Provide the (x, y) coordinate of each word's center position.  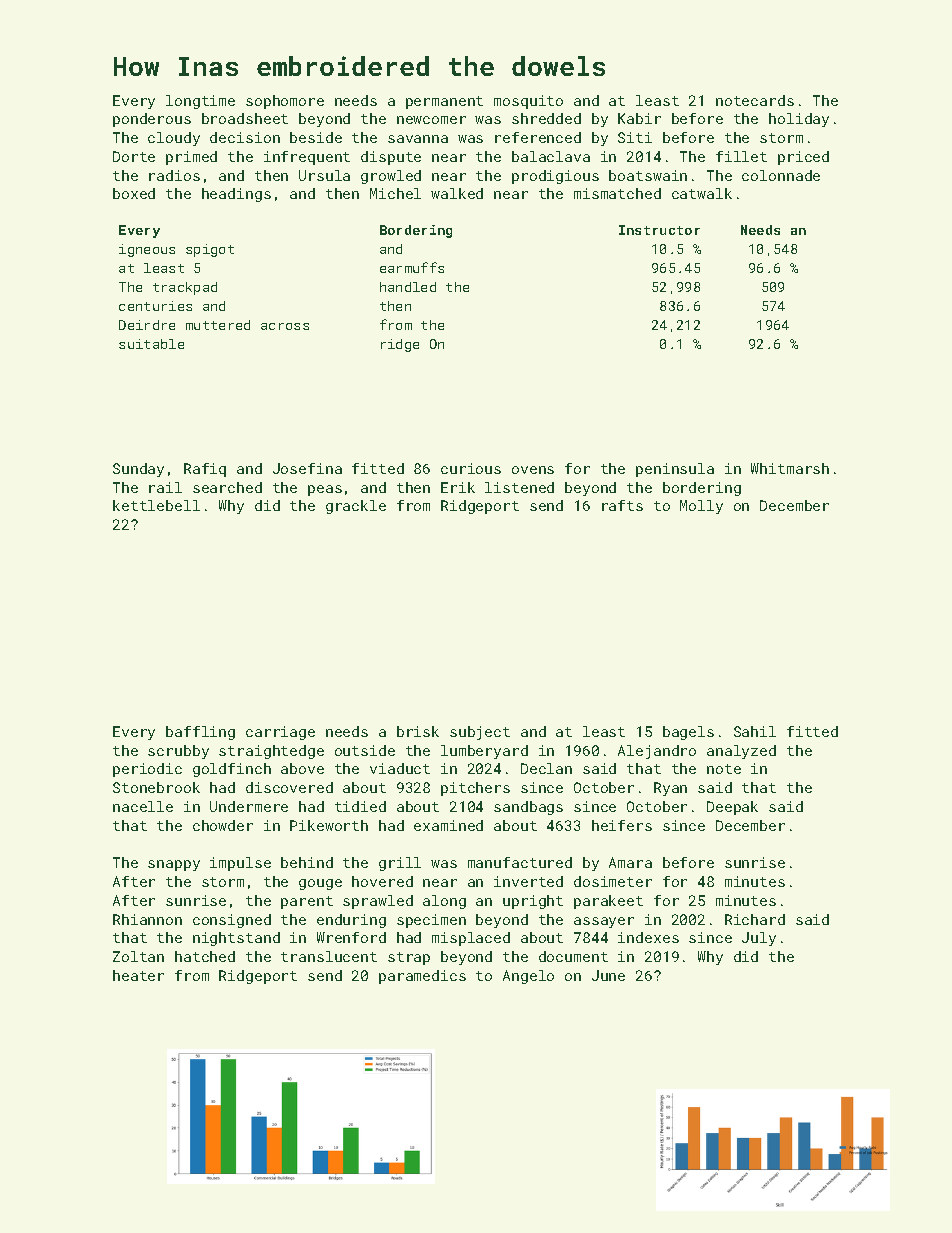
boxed (134, 193)
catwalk (702, 193)
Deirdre (147, 325)
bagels (688, 733)
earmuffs (412, 267)
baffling (200, 733)
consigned (232, 921)
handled (408, 287)
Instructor (659, 230)
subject (480, 733)
